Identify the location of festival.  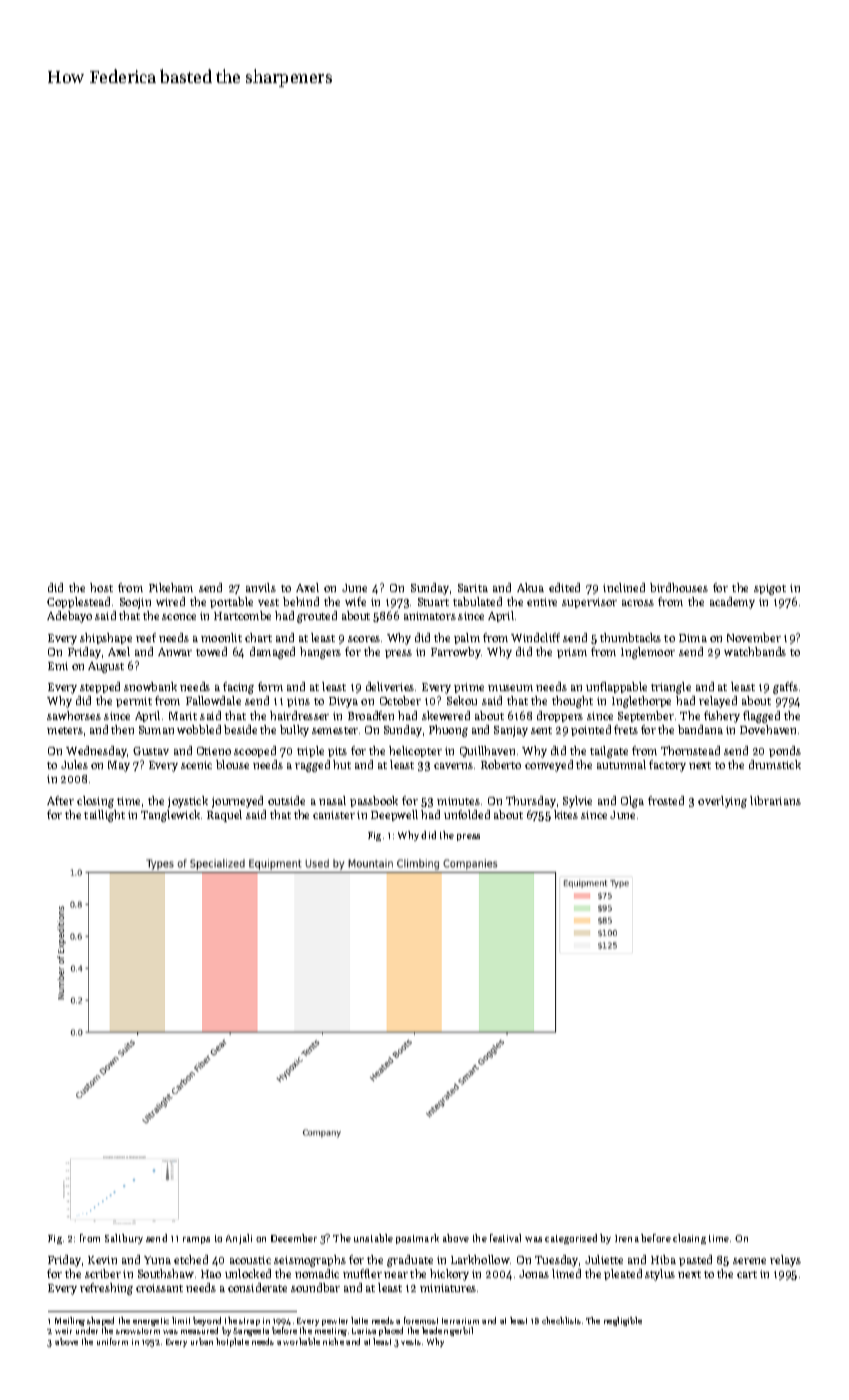
(505, 1238).
